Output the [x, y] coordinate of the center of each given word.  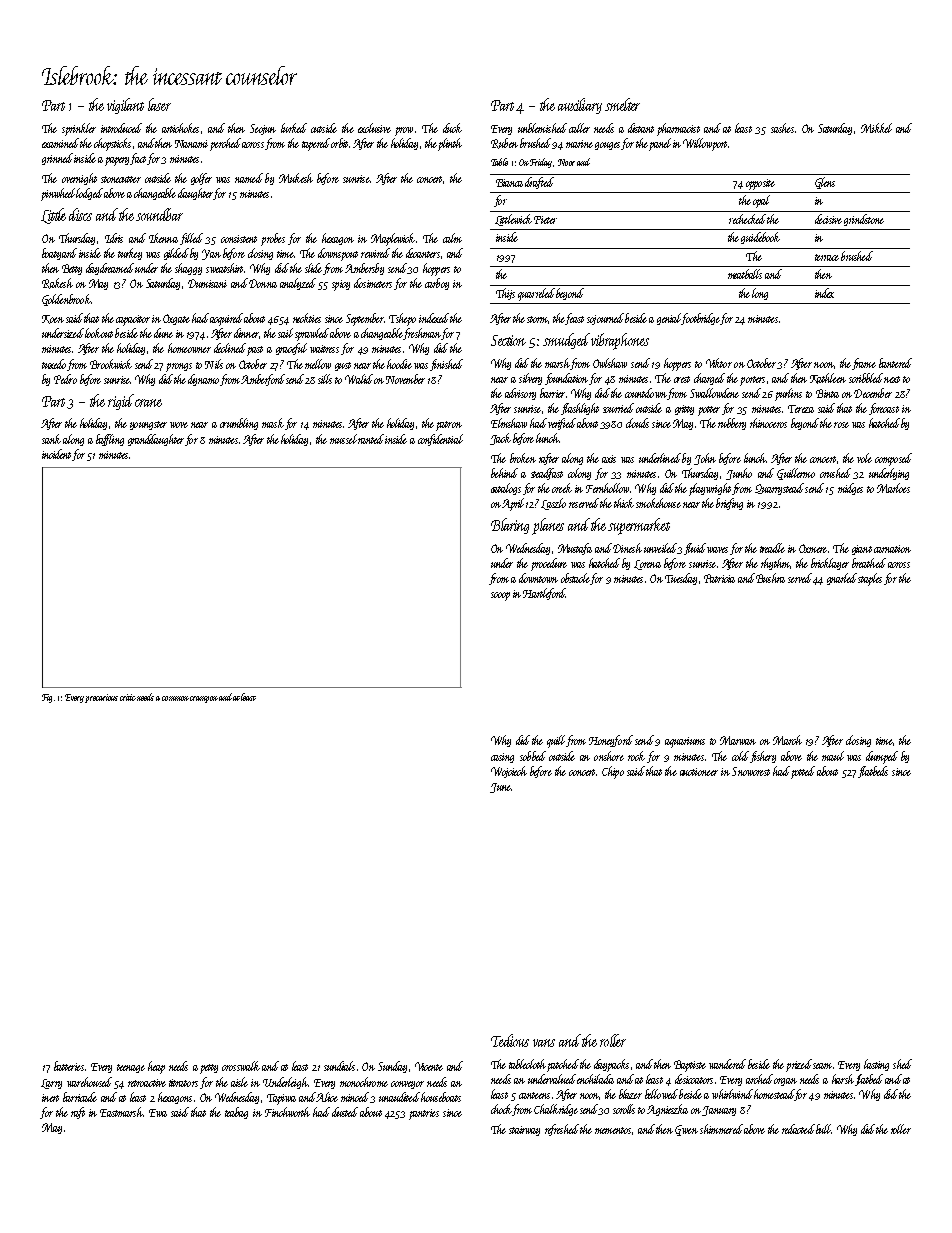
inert [50, 1098]
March [787, 740]
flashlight [580, 409]
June [500, 788]
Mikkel [876, 128]
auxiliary [580, 106]
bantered [895, 363]
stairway [524, 1131]
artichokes [180, 128]
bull [824, 1129]
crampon [204, 699]
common [175, 698]
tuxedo [54, 364]
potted [803, 772]
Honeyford [611, 741]
